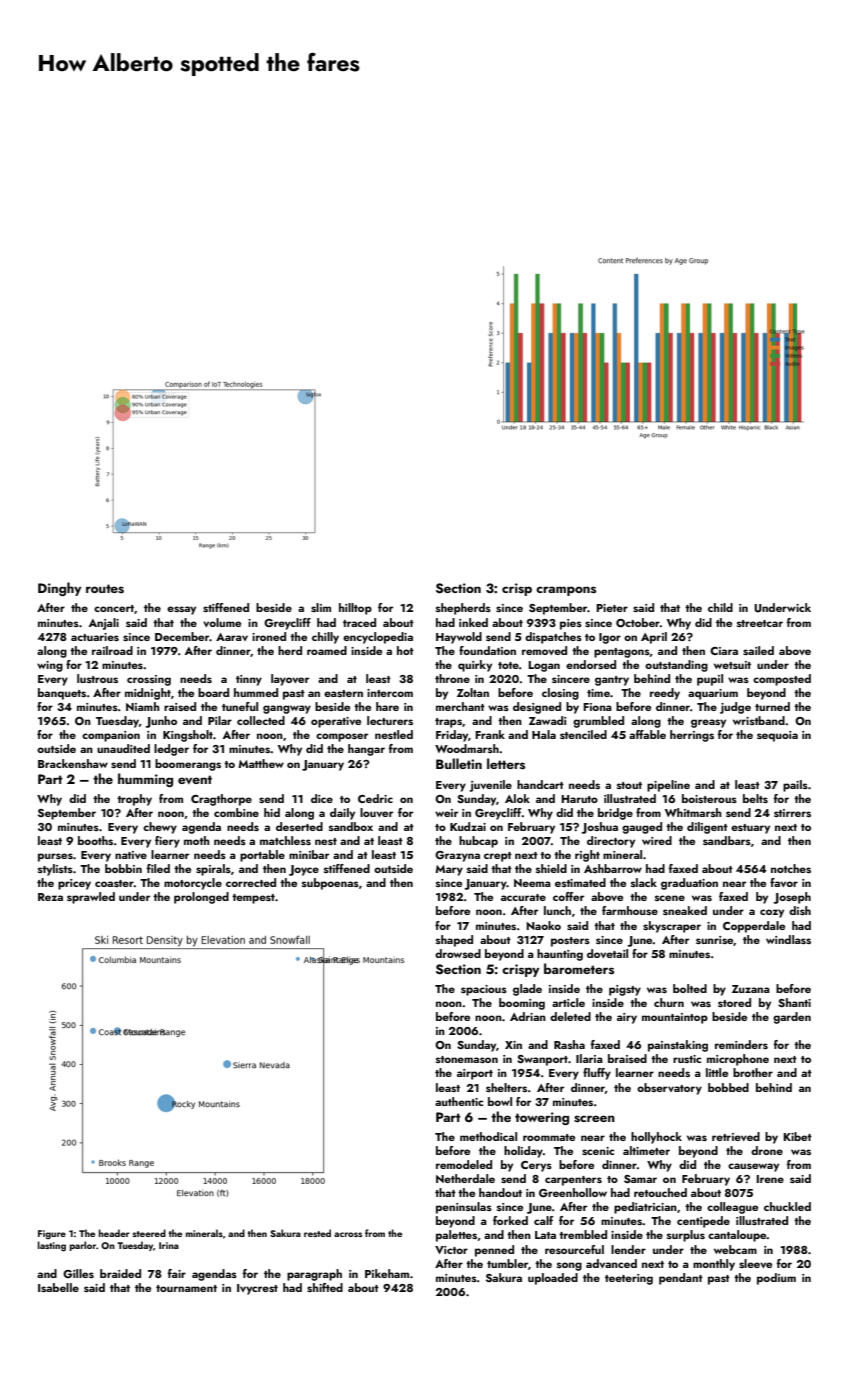 The height and width of the screenshot is (1400, 849). Describe the element at coordinates (758, 650) in the screenshot. I see `sailed` at that location.
